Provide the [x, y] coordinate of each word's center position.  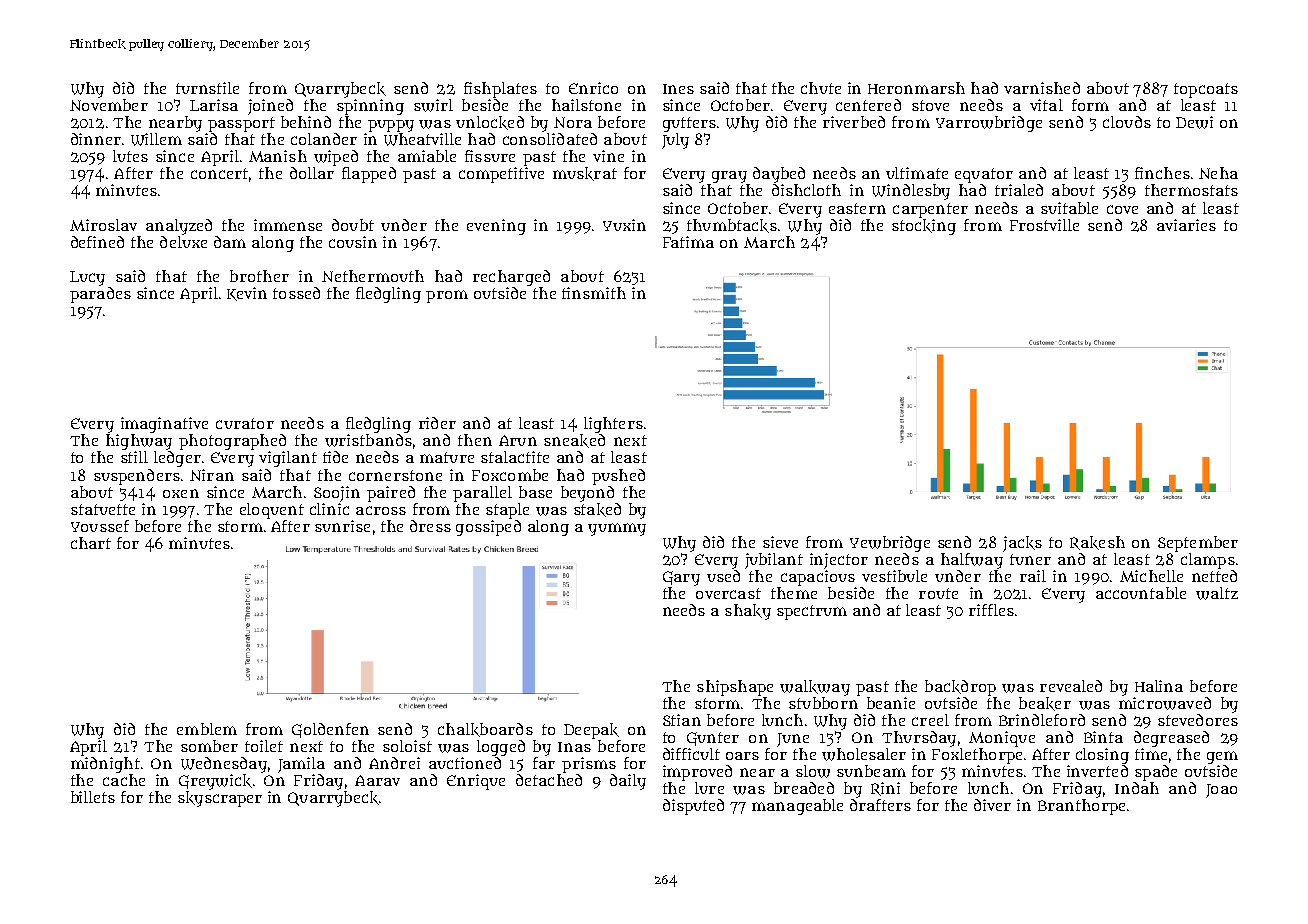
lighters [613, 425]
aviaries [1186, 225]
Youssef [100, 526]
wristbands [368, 440]
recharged [511, 278]
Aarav [377, 780]
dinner [96, 139]
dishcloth [806, 190]
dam [230, 242]
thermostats [1191, 190]
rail [1033, 576]
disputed [693, 807]
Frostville [1044, 225]
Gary [681, 578]
